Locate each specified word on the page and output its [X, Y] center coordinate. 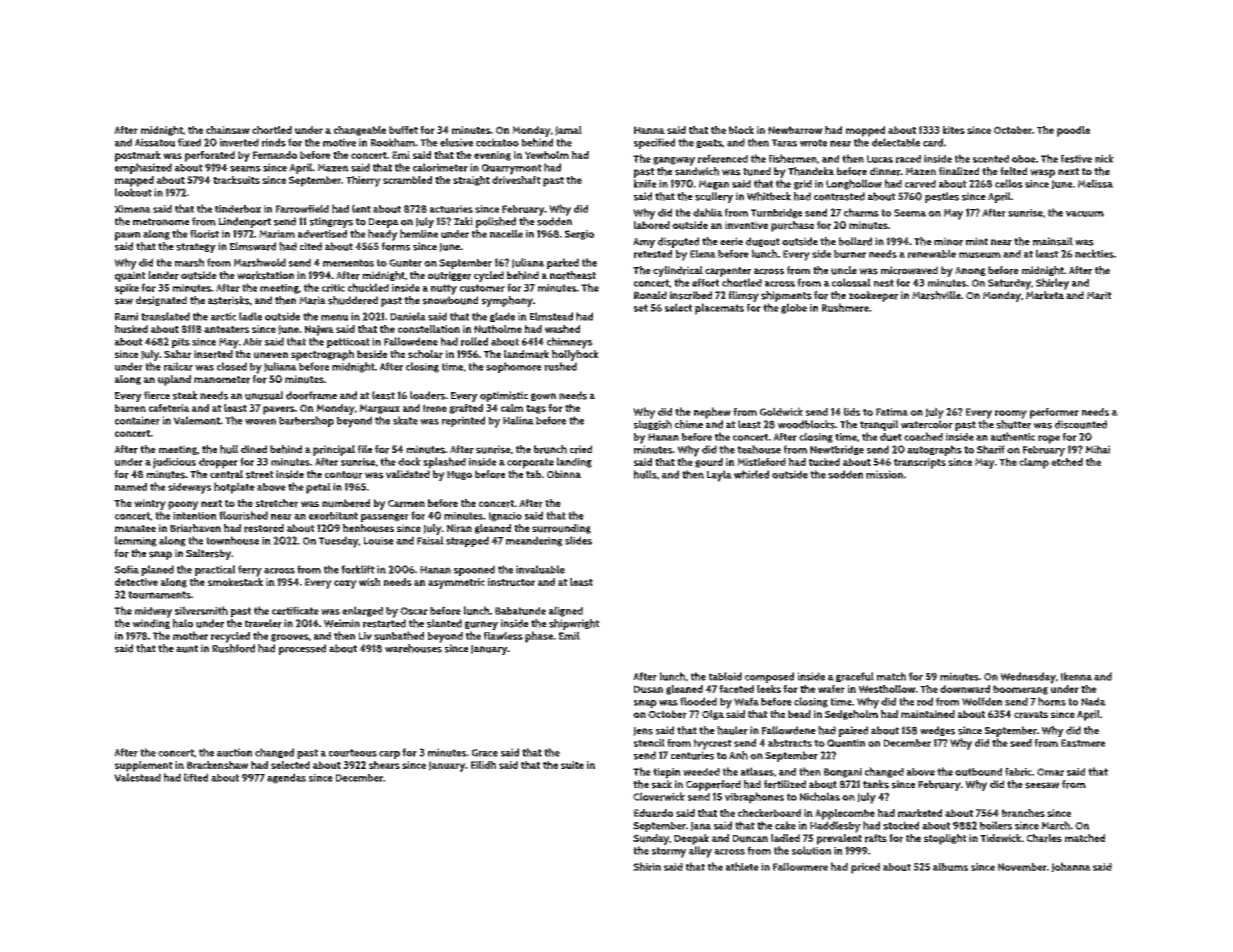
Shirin [647, 866]
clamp [1034, 463]
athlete [742, 866]
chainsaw [228, 130]
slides [578, 540]
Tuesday [339, 542]
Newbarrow [795, 130]
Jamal [568, 131]
